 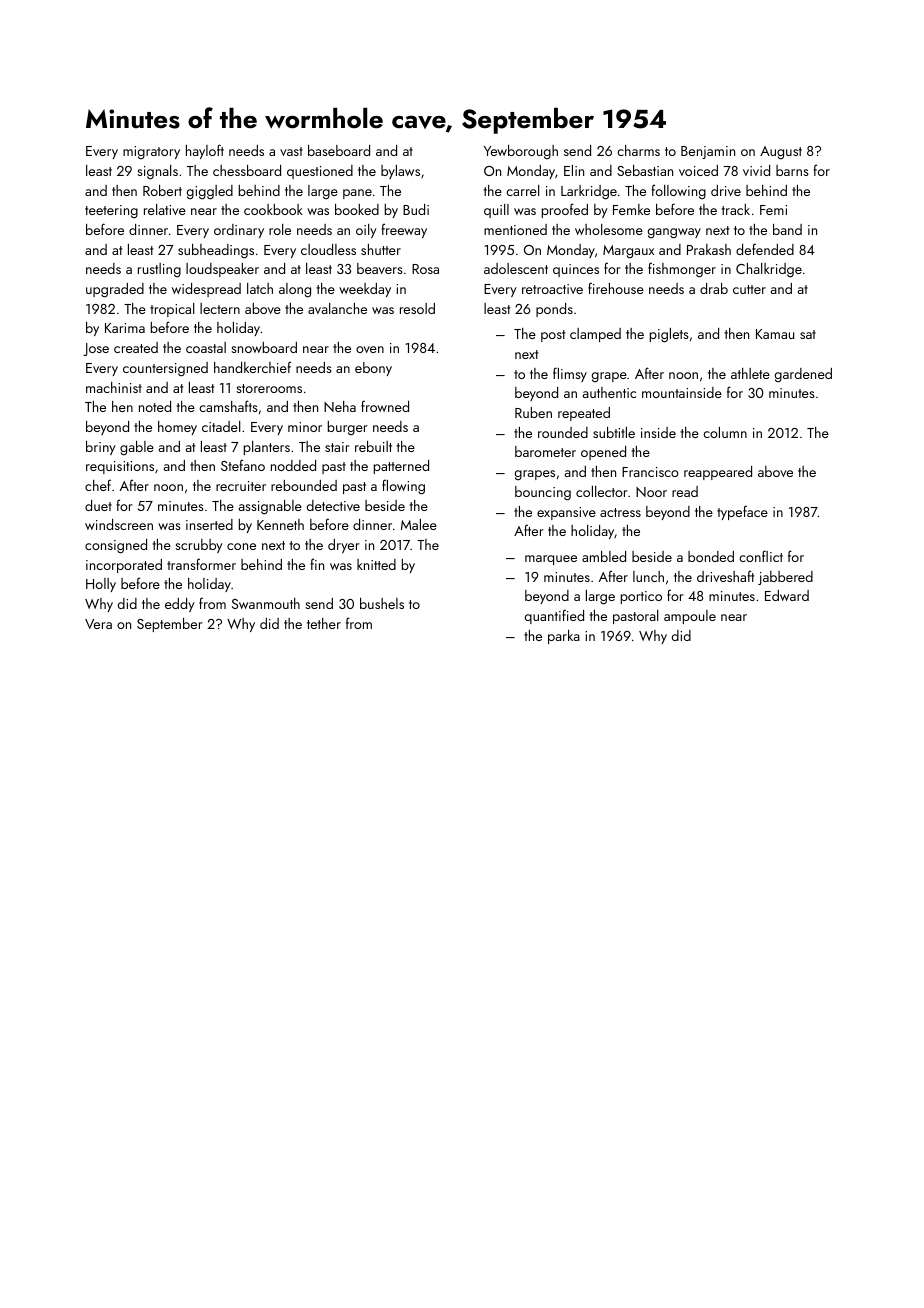 What do you see at coordinates (370, 349) in the document?
I see `oven` at bounding box center [370, 349].
